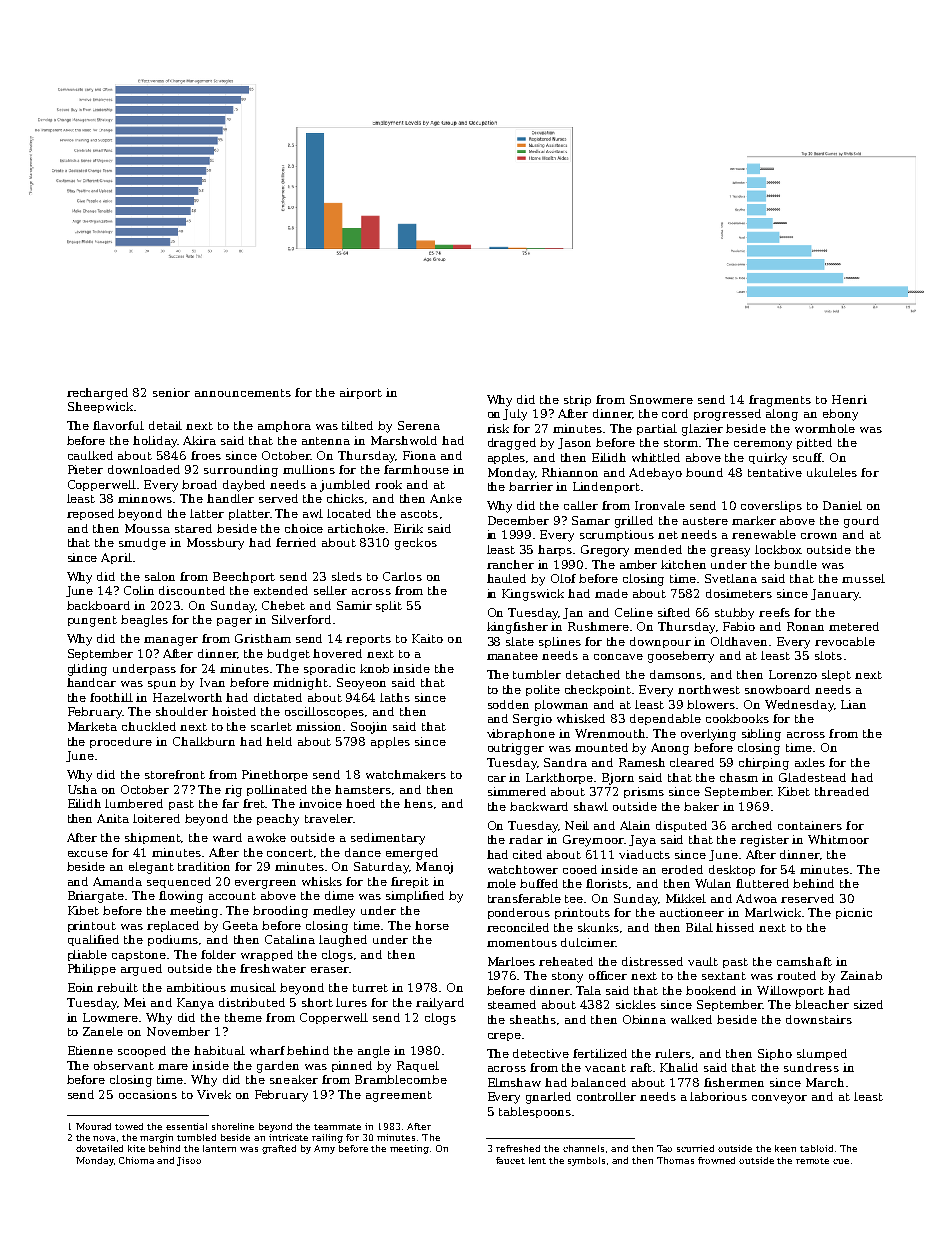 Image resolution: width=952 pixels, height=1233 pixels. I want to click on Jason, so click(574, 443).
